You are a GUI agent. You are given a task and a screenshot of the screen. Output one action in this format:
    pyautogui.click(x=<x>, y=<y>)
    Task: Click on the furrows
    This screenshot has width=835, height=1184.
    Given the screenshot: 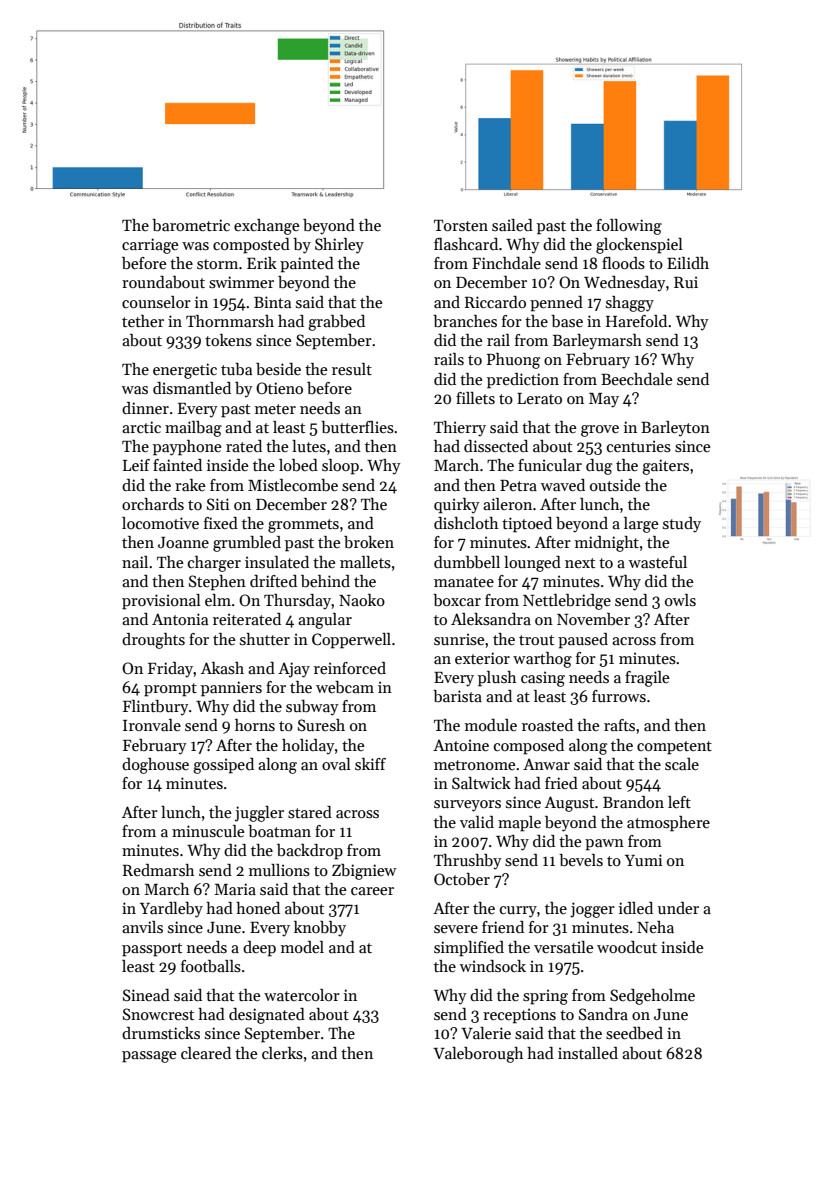 What is the action you would take?
    pyautogui.click(x=619, y=696)
